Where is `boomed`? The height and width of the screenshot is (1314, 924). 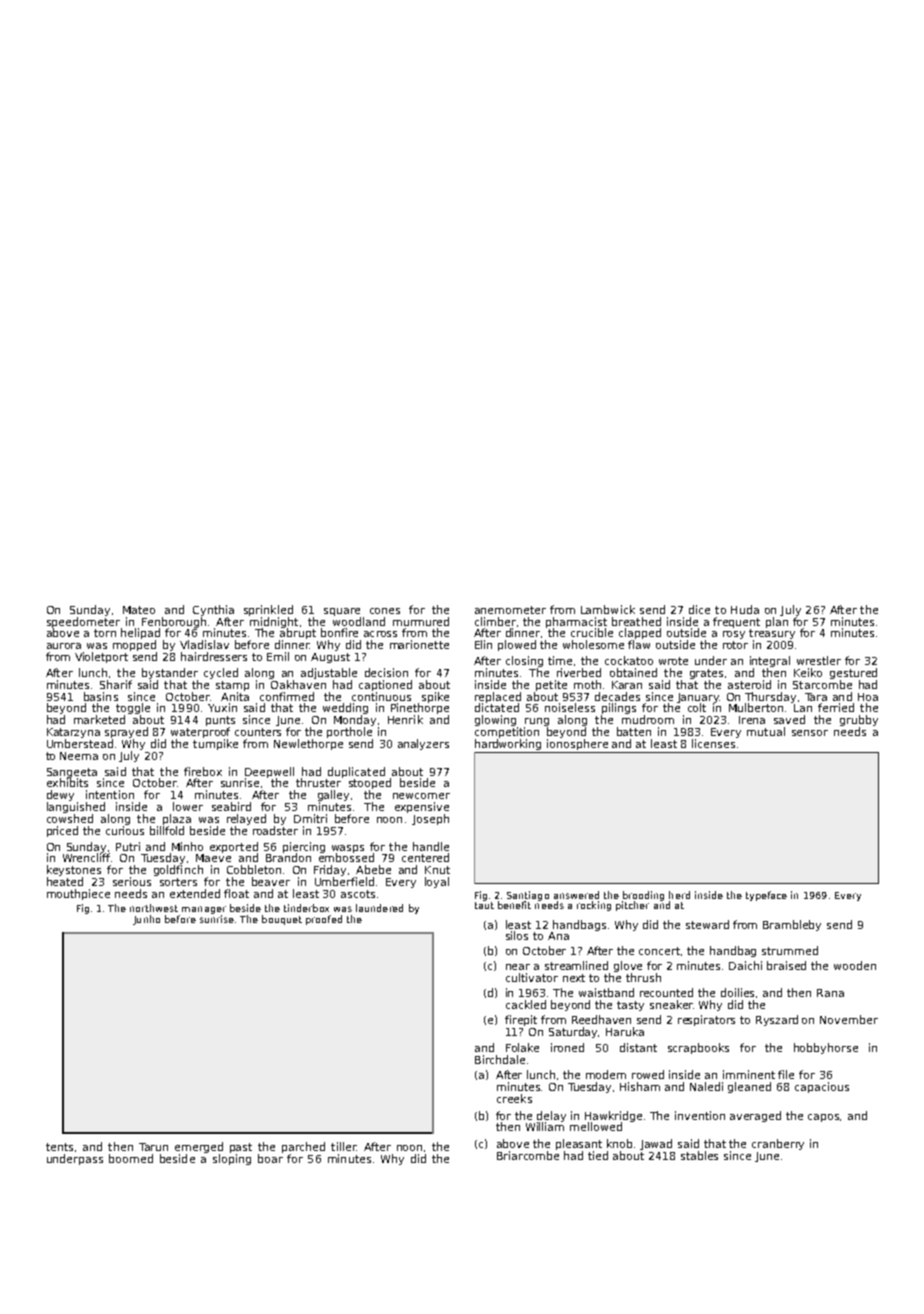
boomed is located at coordinates (131, 1158).
